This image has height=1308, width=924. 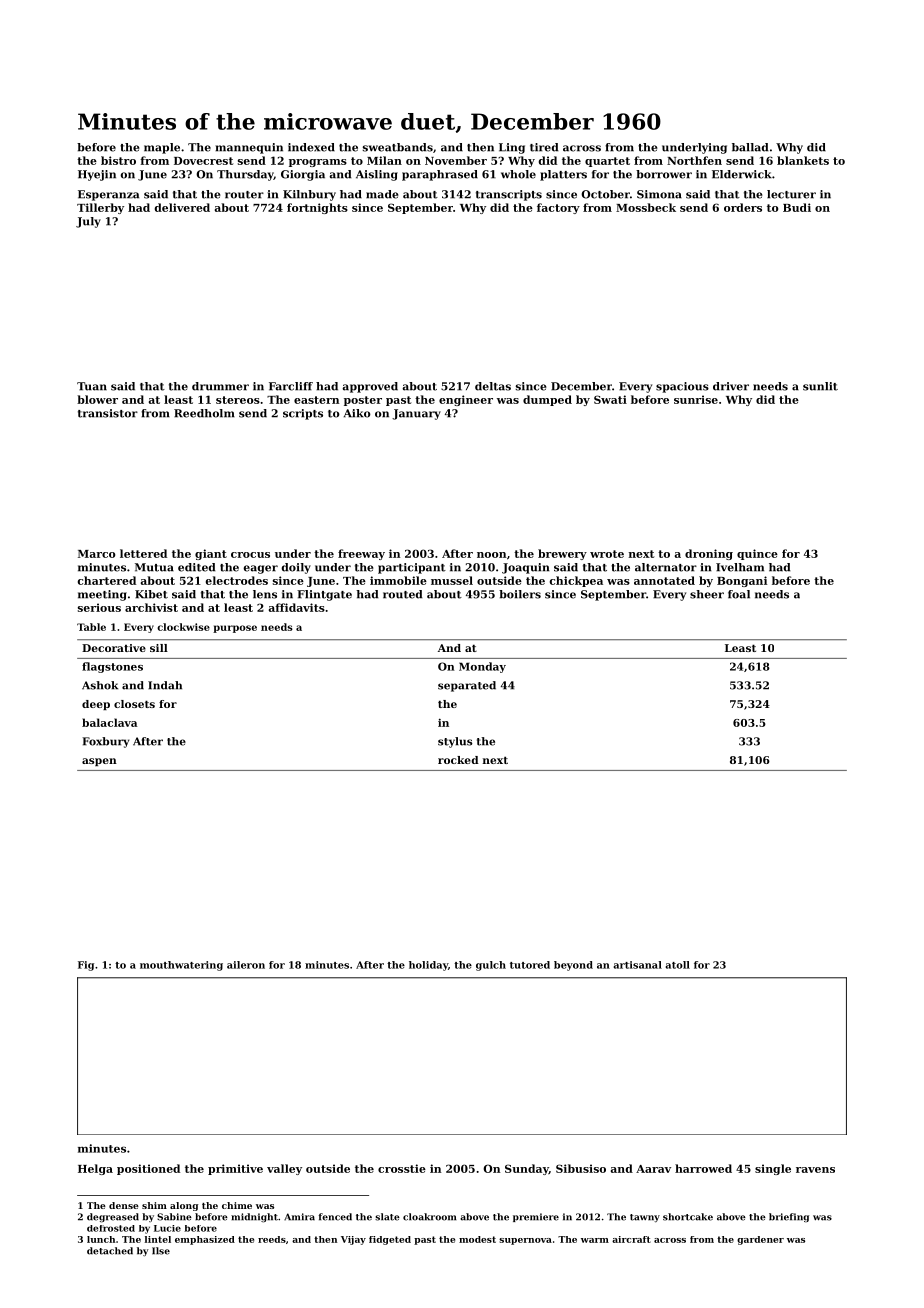 I want to click on Monday, so click(x=482, y=667).
